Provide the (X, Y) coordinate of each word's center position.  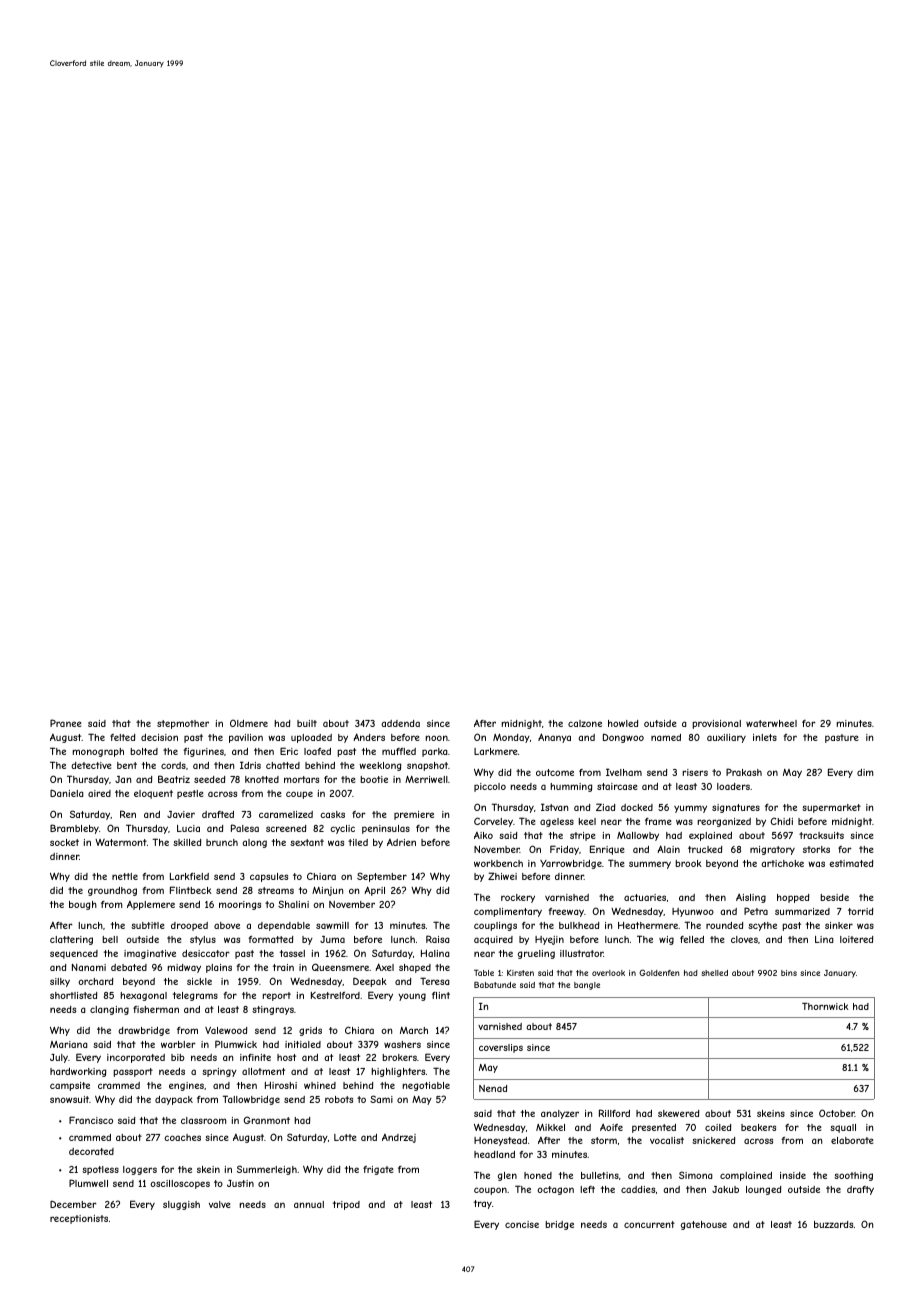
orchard (95, 981)
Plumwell (88, 1183)
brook (688, 863)
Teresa (435, 981)
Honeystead (500, 1141)
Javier (181, 814)
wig (666, 940)
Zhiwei (502, 876)
